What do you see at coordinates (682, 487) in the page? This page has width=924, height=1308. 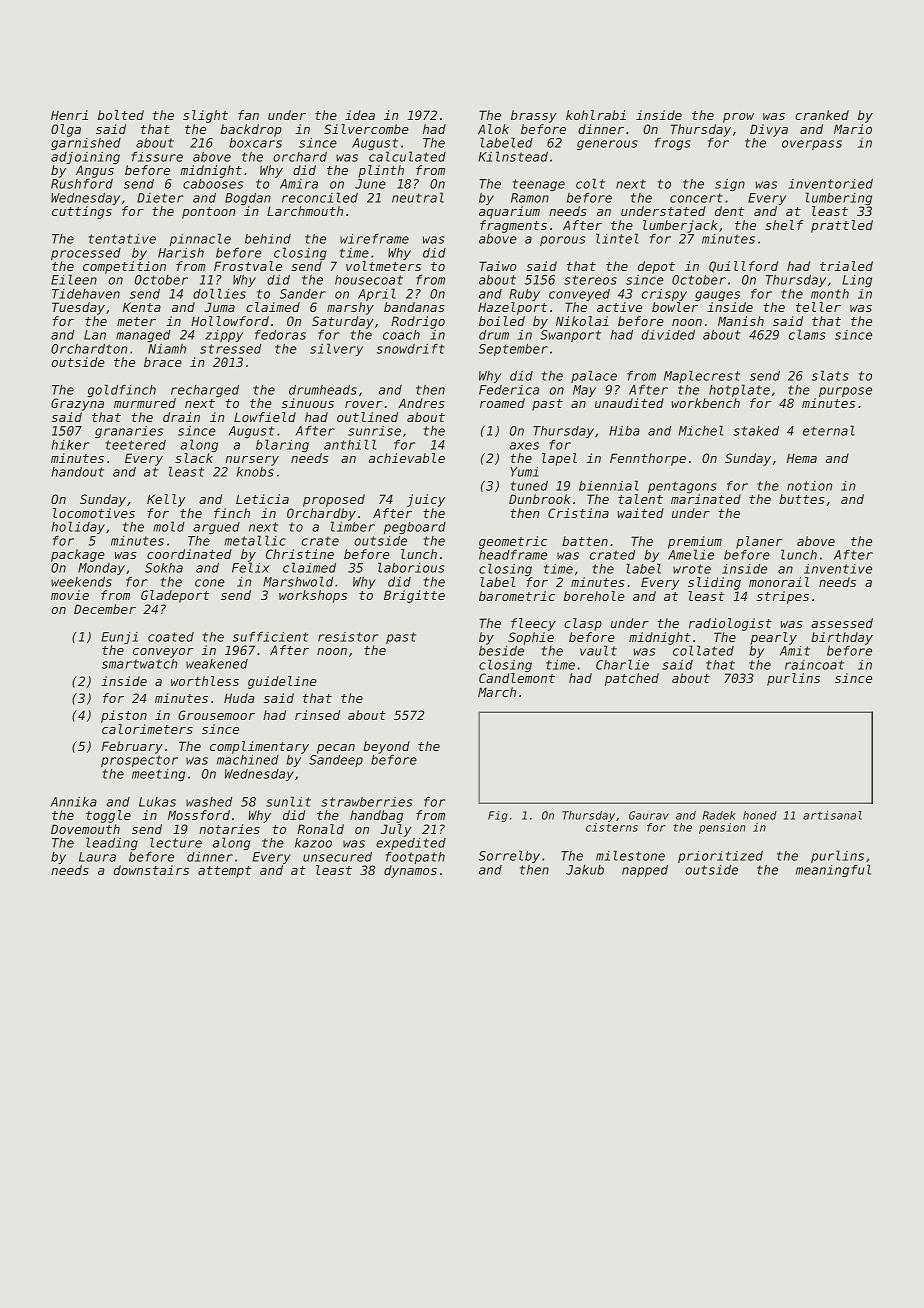 I see `pentagons` at bounding box center [682, 487].
